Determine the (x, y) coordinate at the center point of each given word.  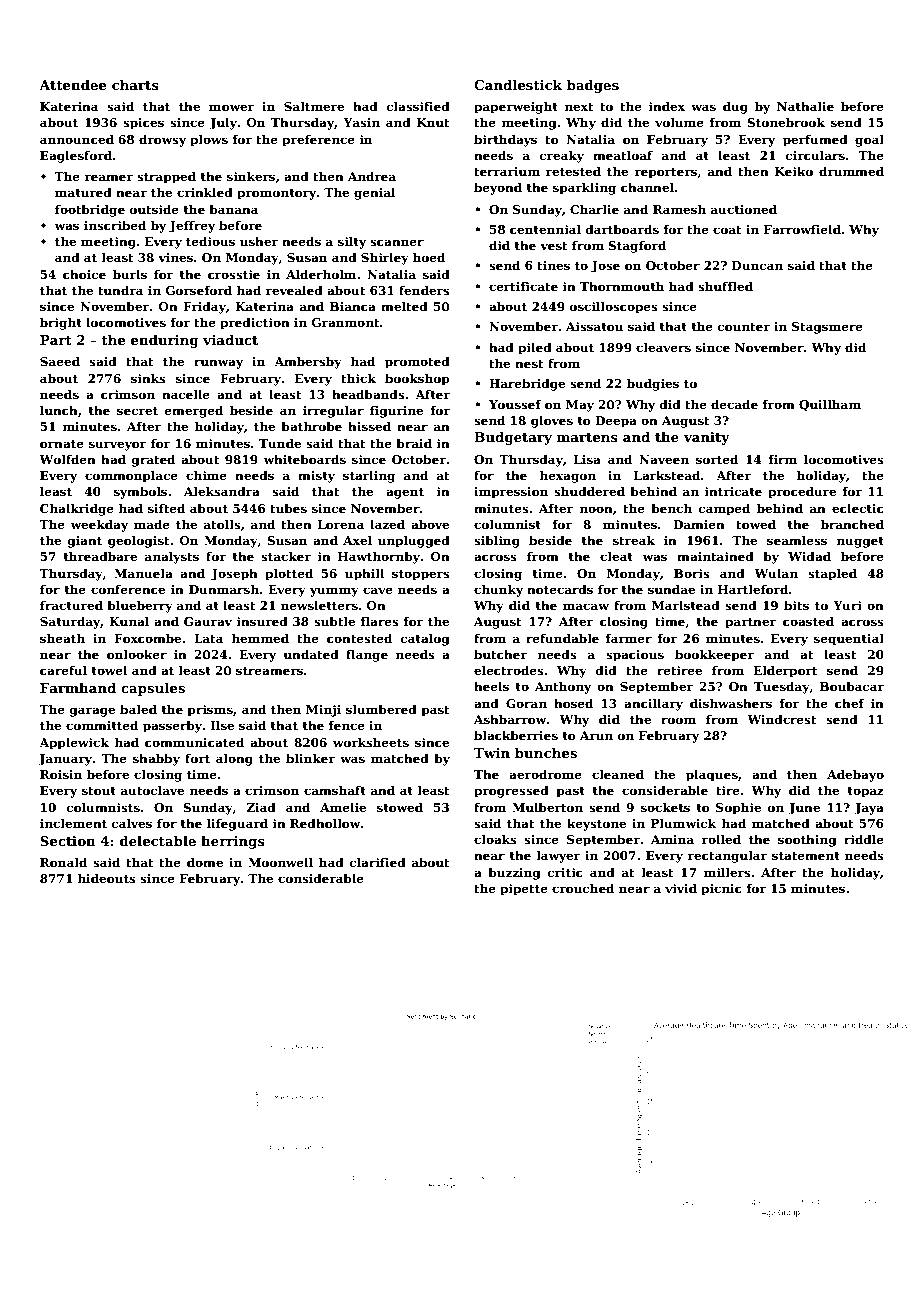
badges (593, 86)
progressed (511, 792)
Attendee (72, 84)
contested (359, 638)
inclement (73, 823)
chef (850, 703)
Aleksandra (222, 491)
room (678, 720)
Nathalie (805, 106)
